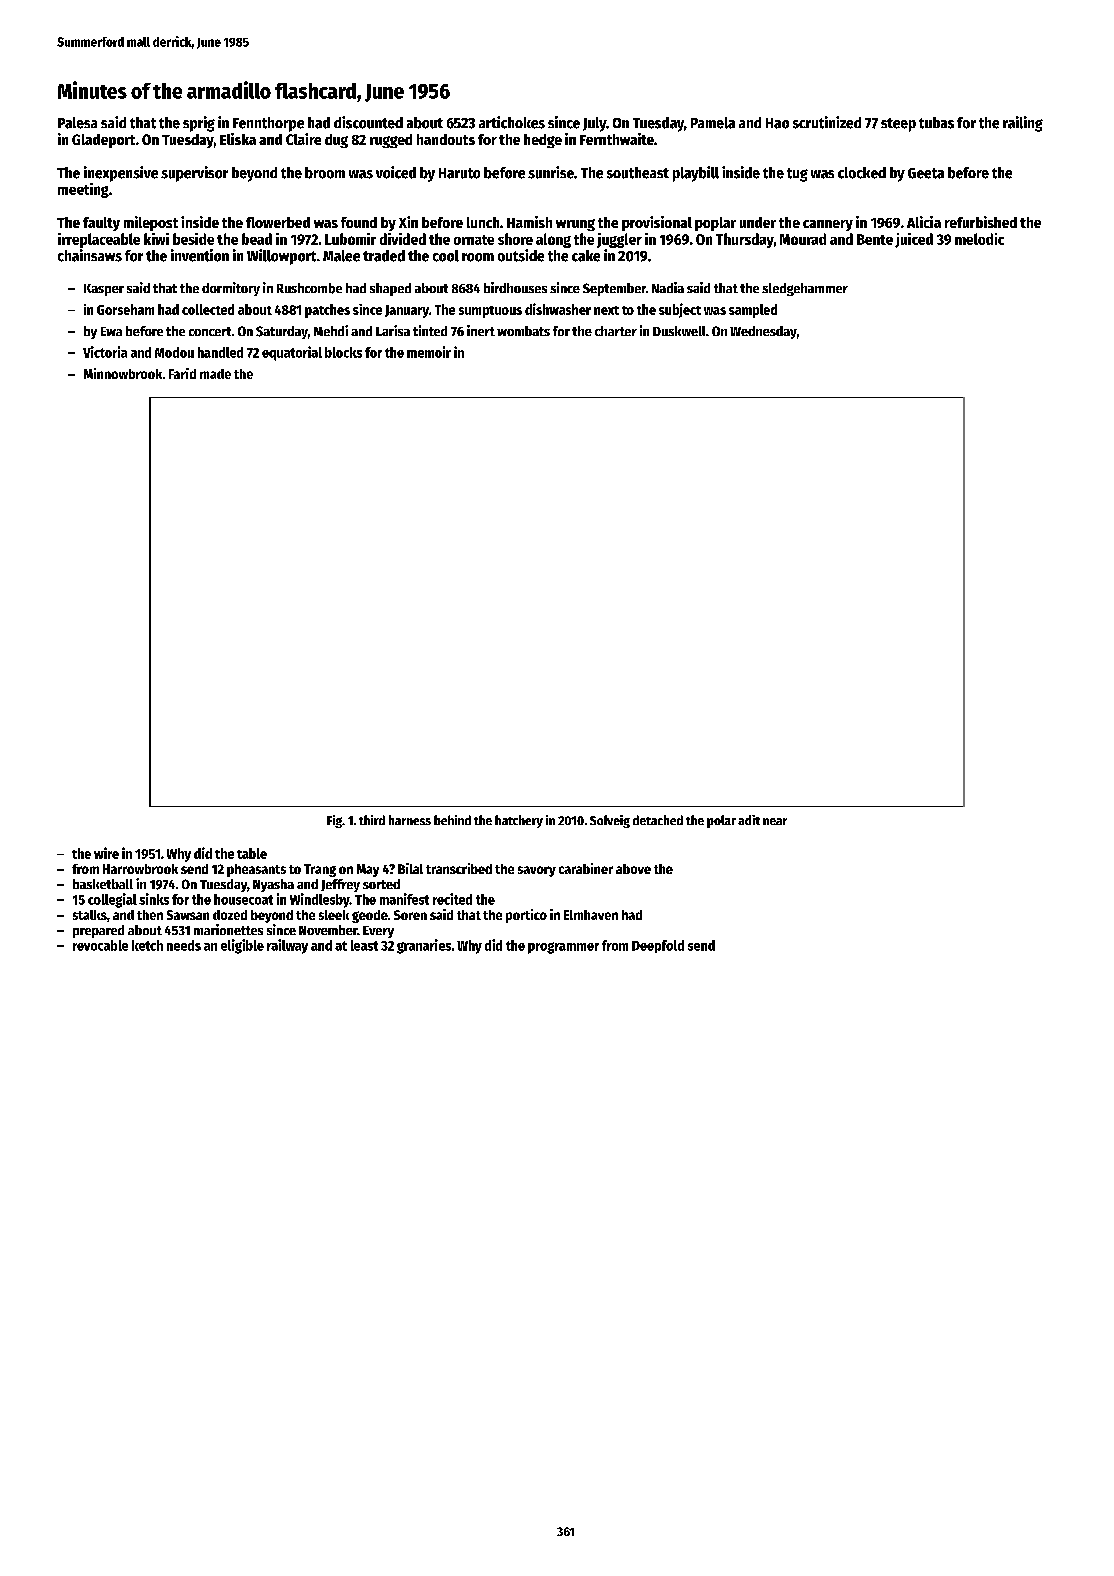  What do you see at coordinates (393, 330) in the page?
I see `Larisa` at bounding box center [393, 330].
